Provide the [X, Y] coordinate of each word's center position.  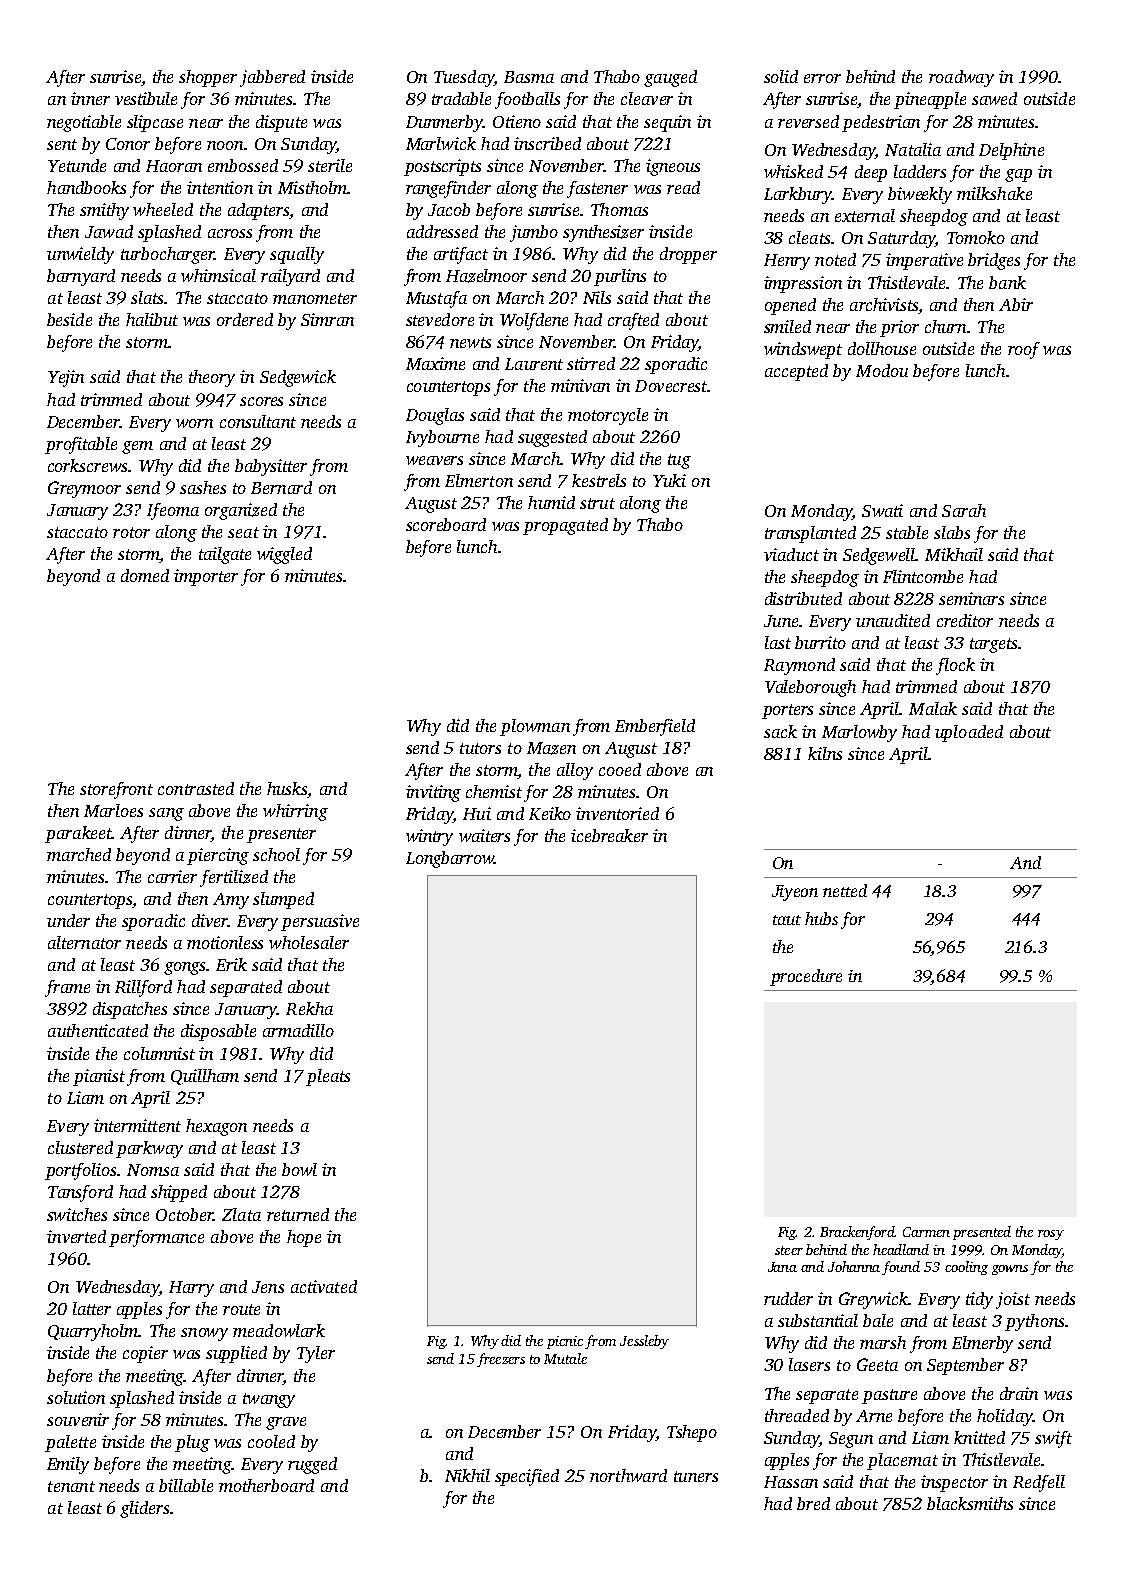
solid [781, 76]
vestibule [146, 98]
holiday [1005, 1417]
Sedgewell [879, 556]
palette [70, 1443]
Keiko [550, 813]
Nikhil [467, 1475]
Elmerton [479, 480]
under [68, 920]
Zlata [241, 1214]
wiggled [284, 555]
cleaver [647, 98]
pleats [328, 1077]
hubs [821, 918]
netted [845, 890]
